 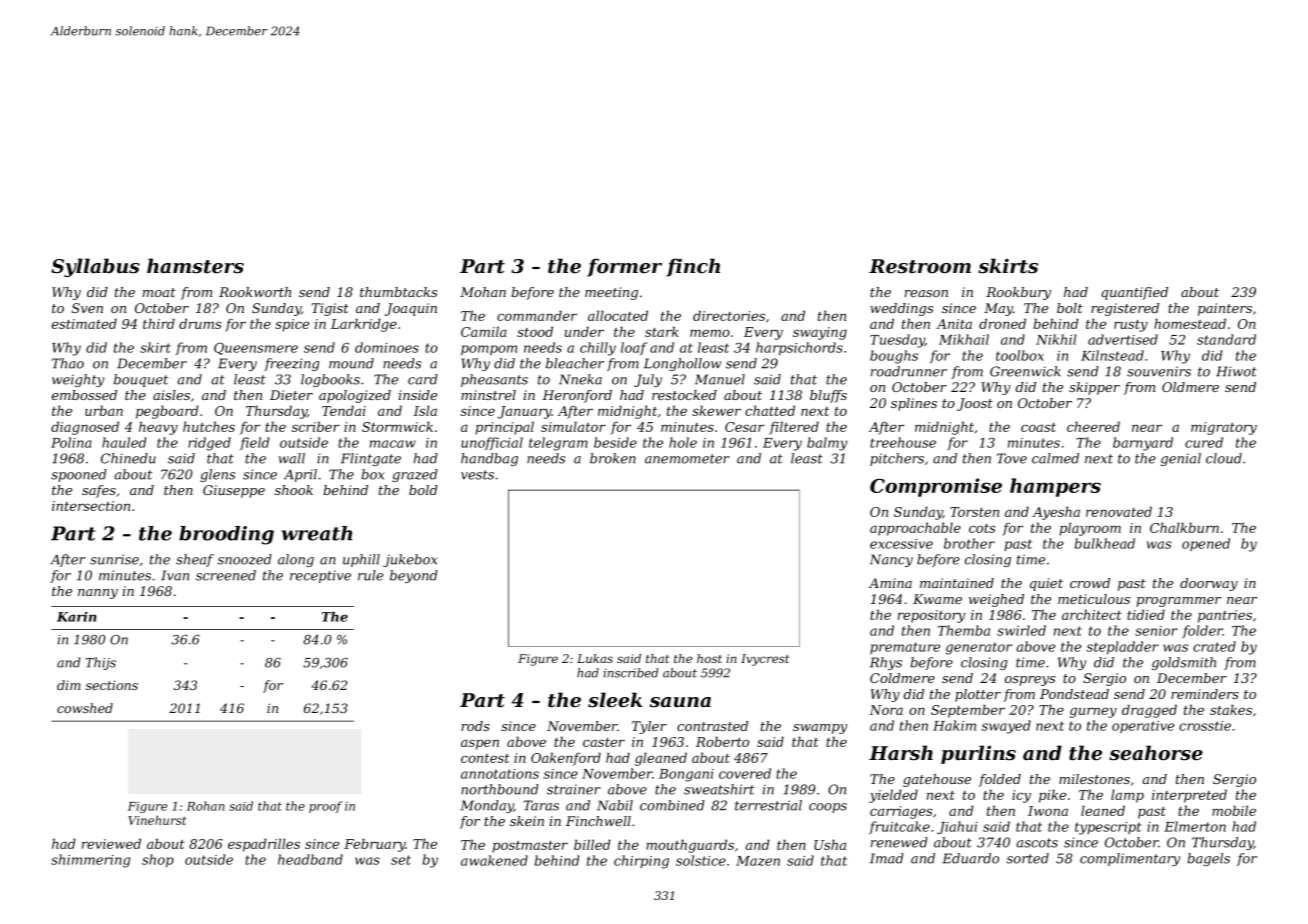 What do you see at coordinates (226, 575) in the screenshot?
I see `screened` at bounding box center [226, 575].
